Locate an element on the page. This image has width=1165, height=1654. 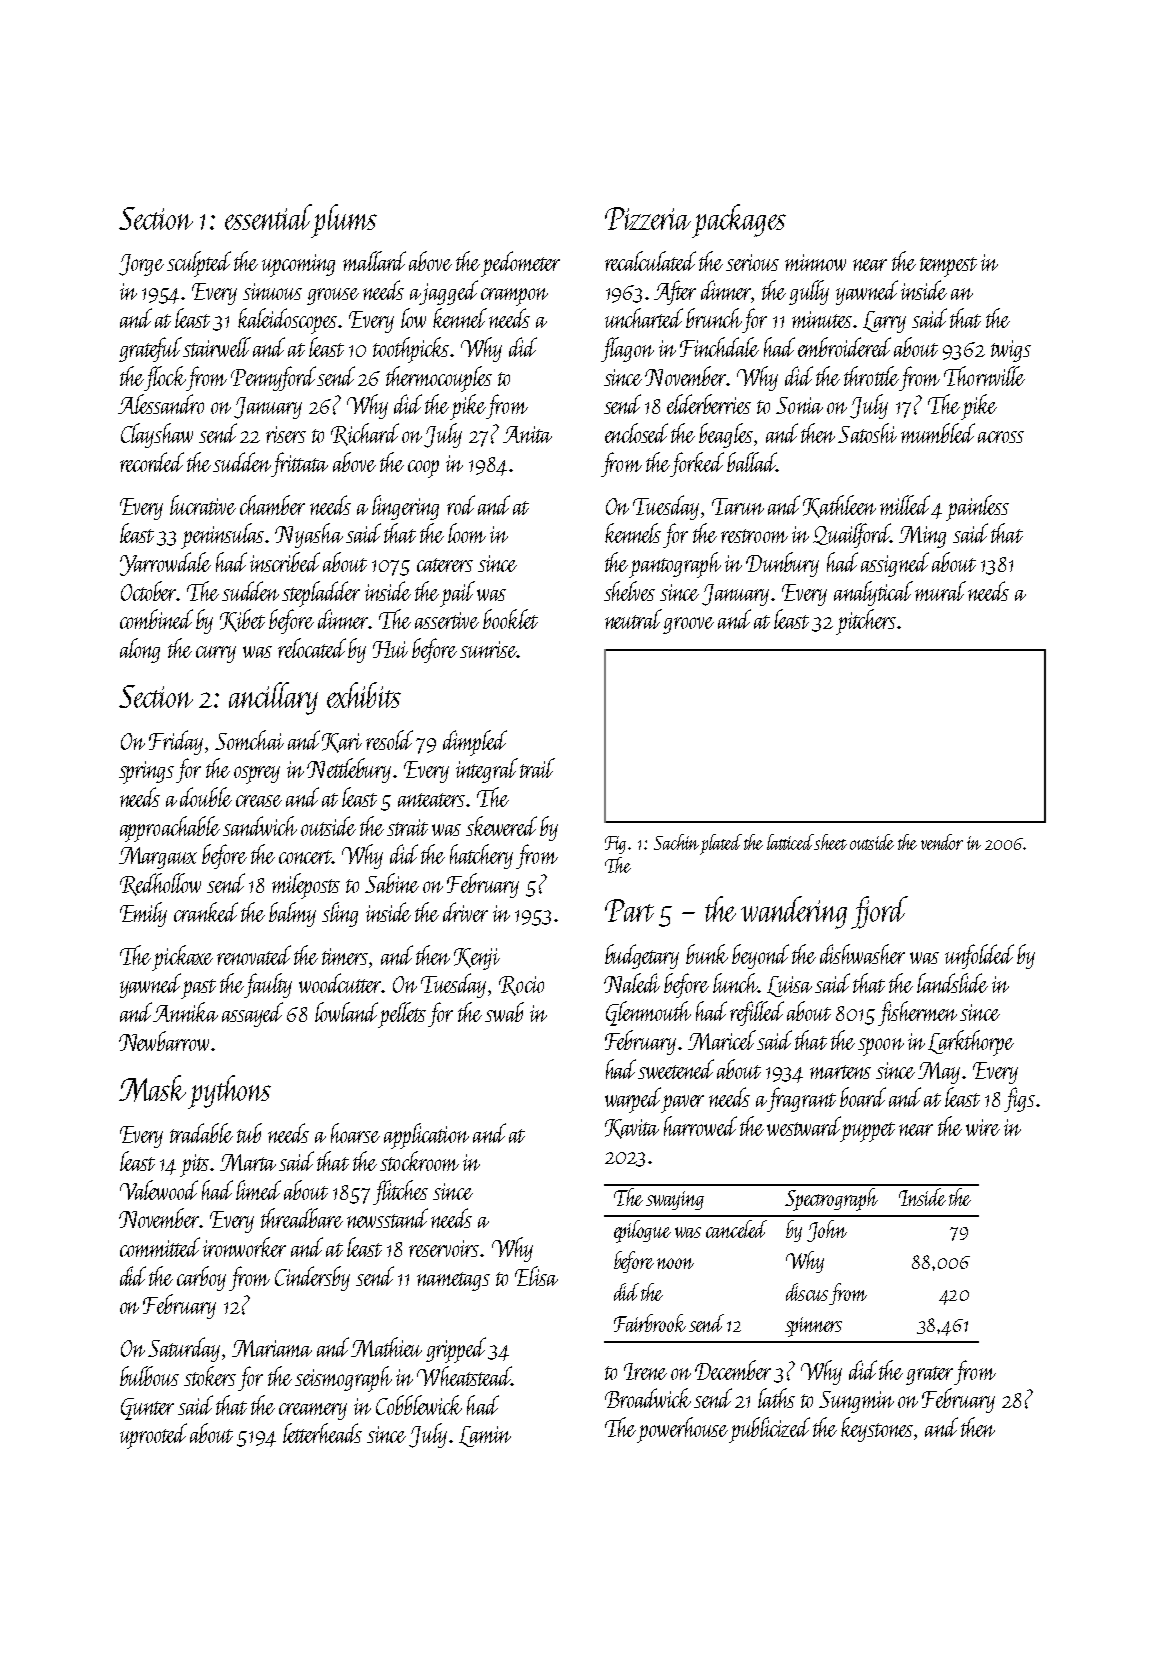
board is located at coordinates (863, 1097).
